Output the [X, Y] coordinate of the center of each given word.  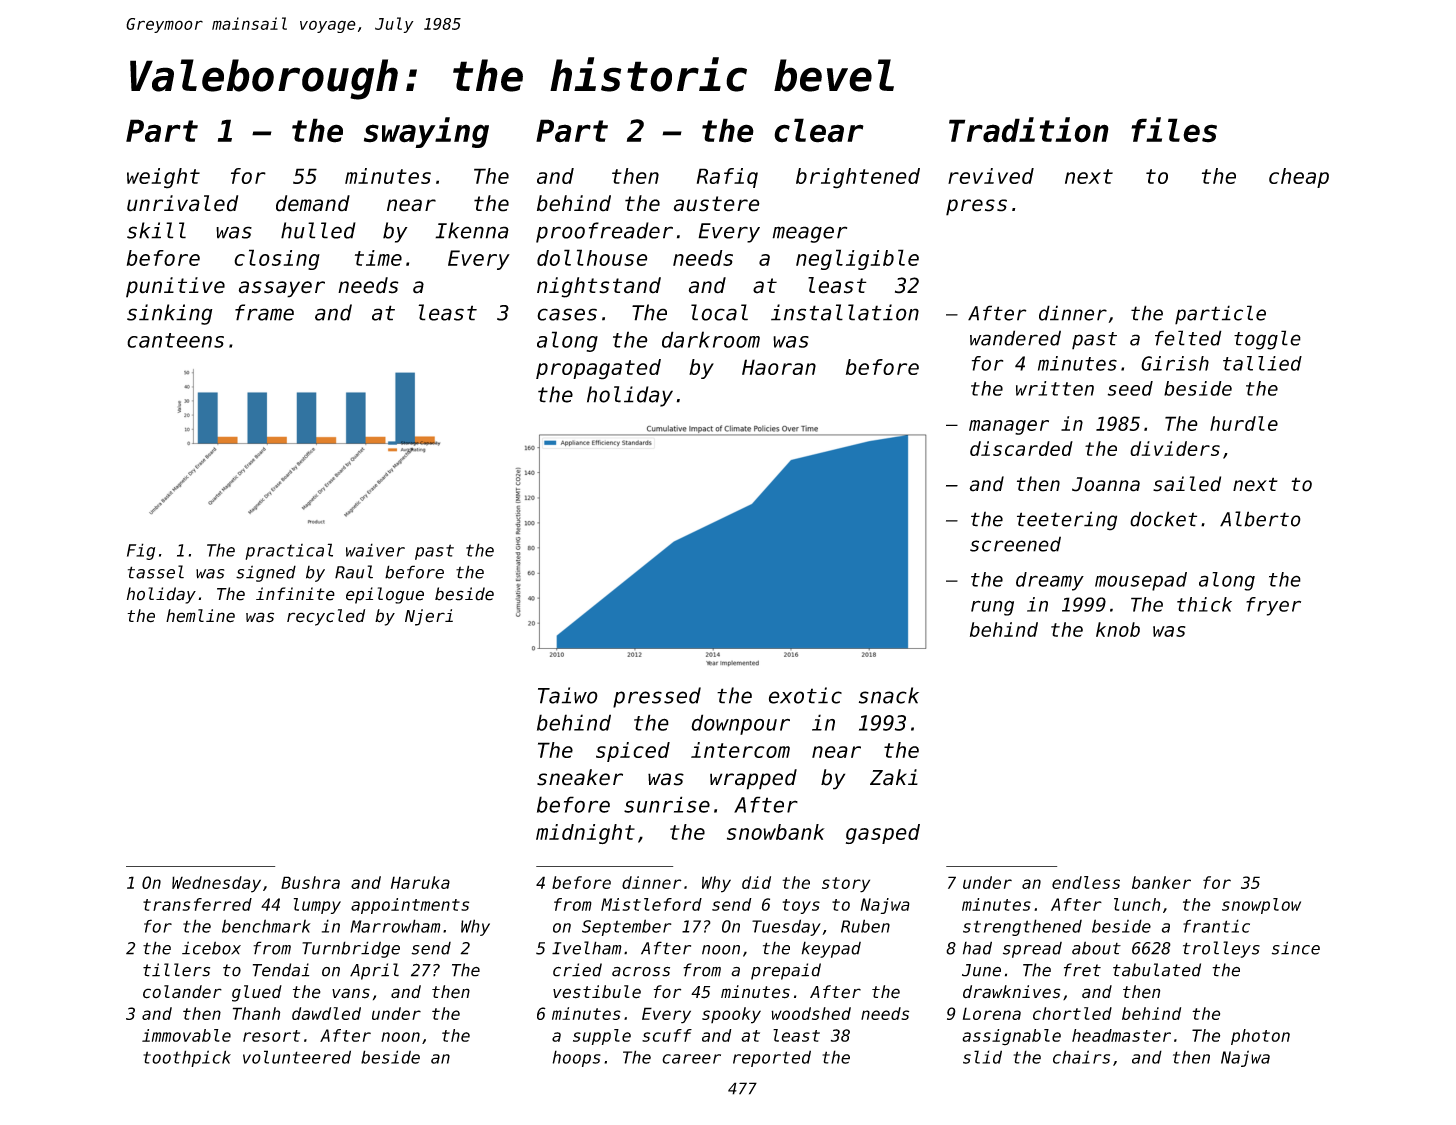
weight [163, 178]
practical [289, 551]
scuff [667, 1035]
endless [1086, 882]
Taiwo [568, 695]
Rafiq [727, 178]
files [1174, 130]
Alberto [1260, 519]
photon [1260, 1037]
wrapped [753, 779]
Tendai [281, 970]
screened [1015, 544]
